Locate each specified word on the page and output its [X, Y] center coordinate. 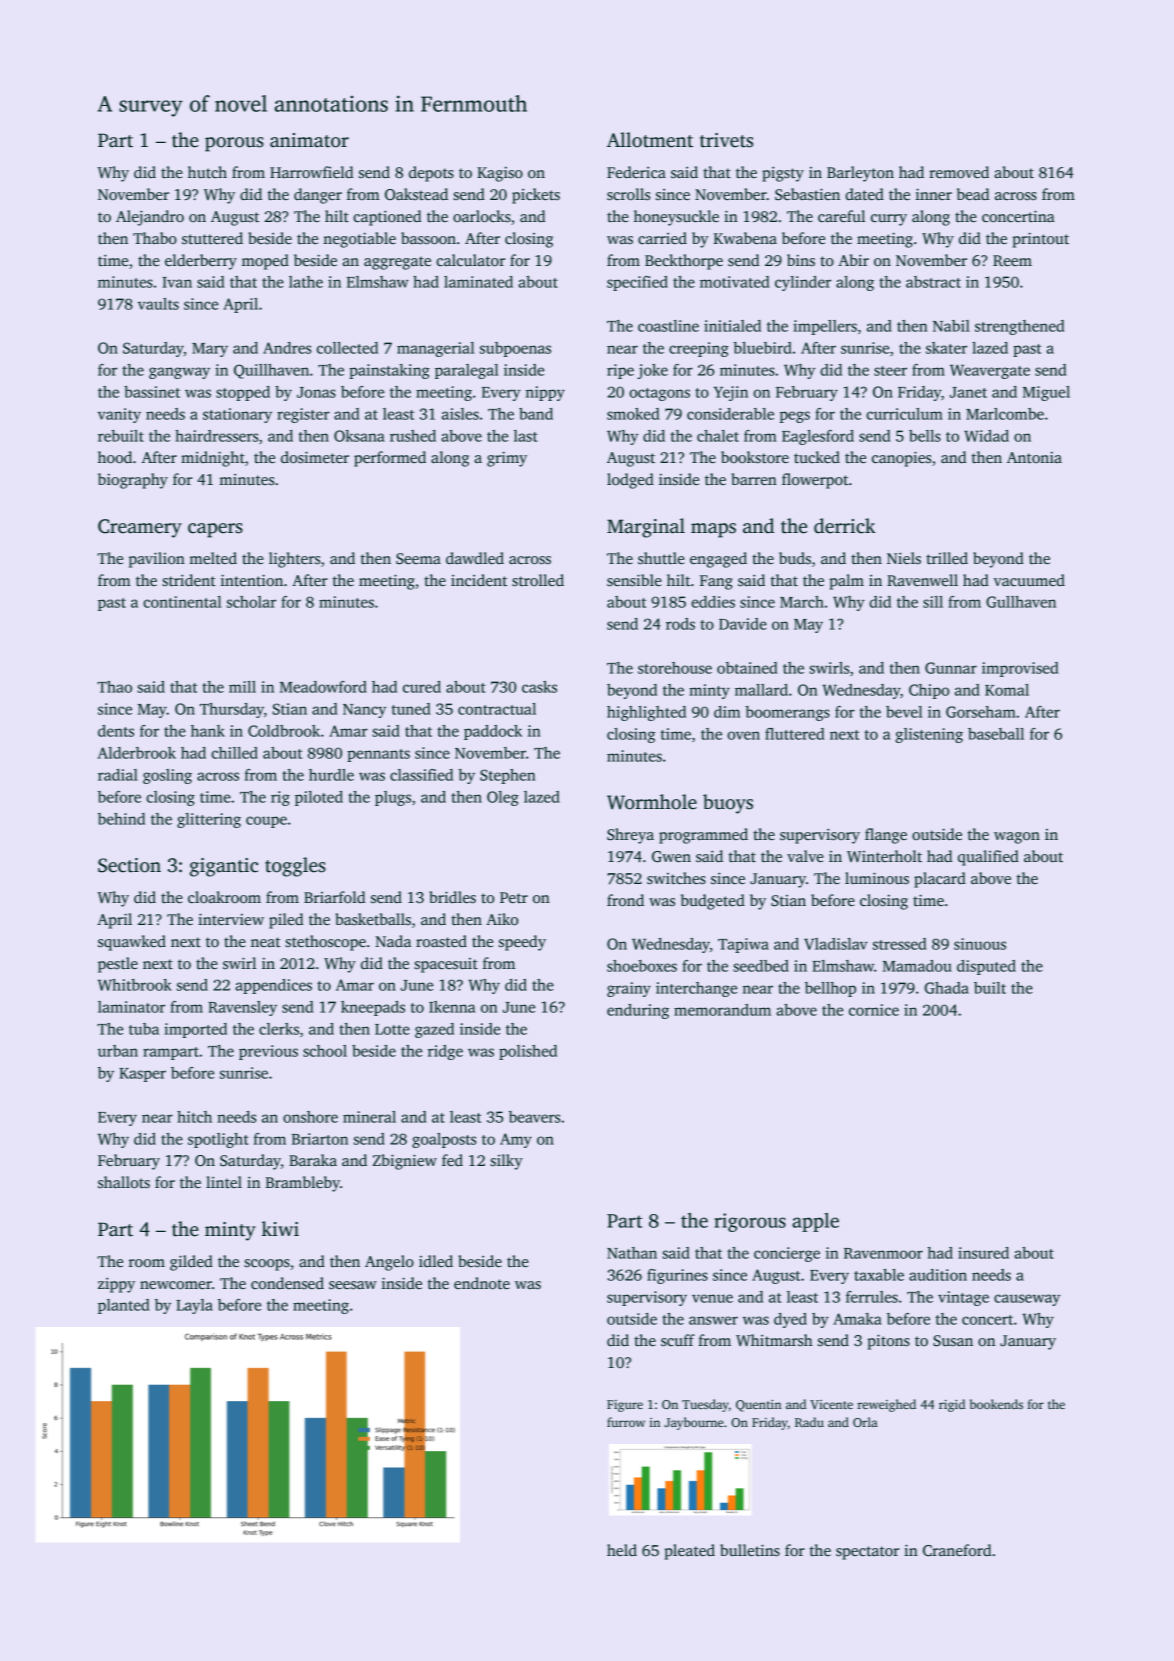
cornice [874, 1010]
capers [215, 530]
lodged [630, 481]
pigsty [783, 174]
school [325, 1051]
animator [309, 140]
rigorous [750, 1222]
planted [124, 1306]
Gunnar [951, 668]
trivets [726, 140]
